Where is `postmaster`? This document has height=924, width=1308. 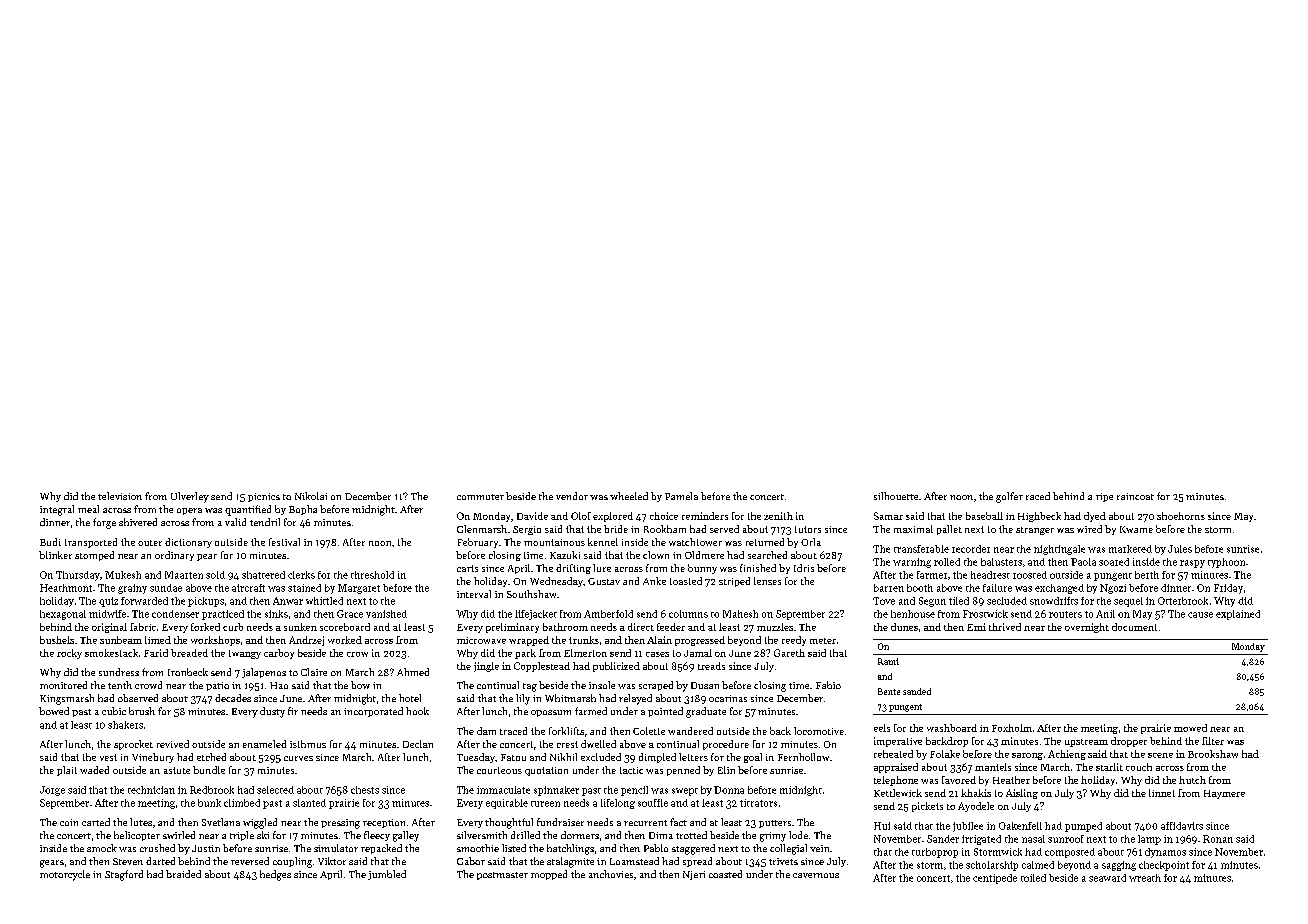
postmaster is located at coordinates (502, 876).
